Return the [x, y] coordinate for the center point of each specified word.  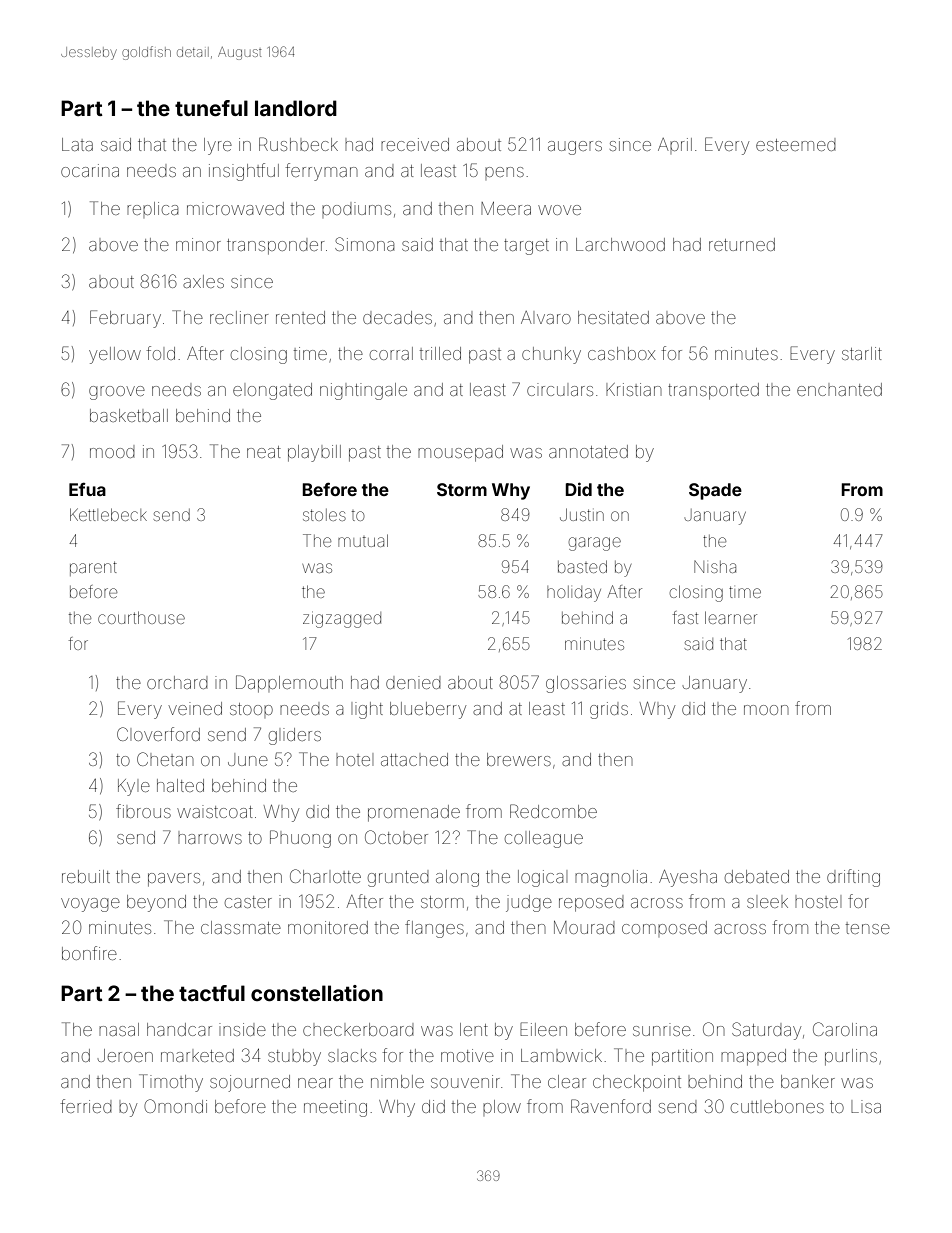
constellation [317, 993]
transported [713, 391]
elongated [272, 391]
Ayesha [688, 878]
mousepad [460, 453]
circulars [560, 389]
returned [742, 244]
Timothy [171, 1083]
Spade [715, 491]
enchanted [839, 389]
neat [264, 452]
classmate [241, 927]
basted [582, 566]
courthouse [141, 617]
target [526, 247]
